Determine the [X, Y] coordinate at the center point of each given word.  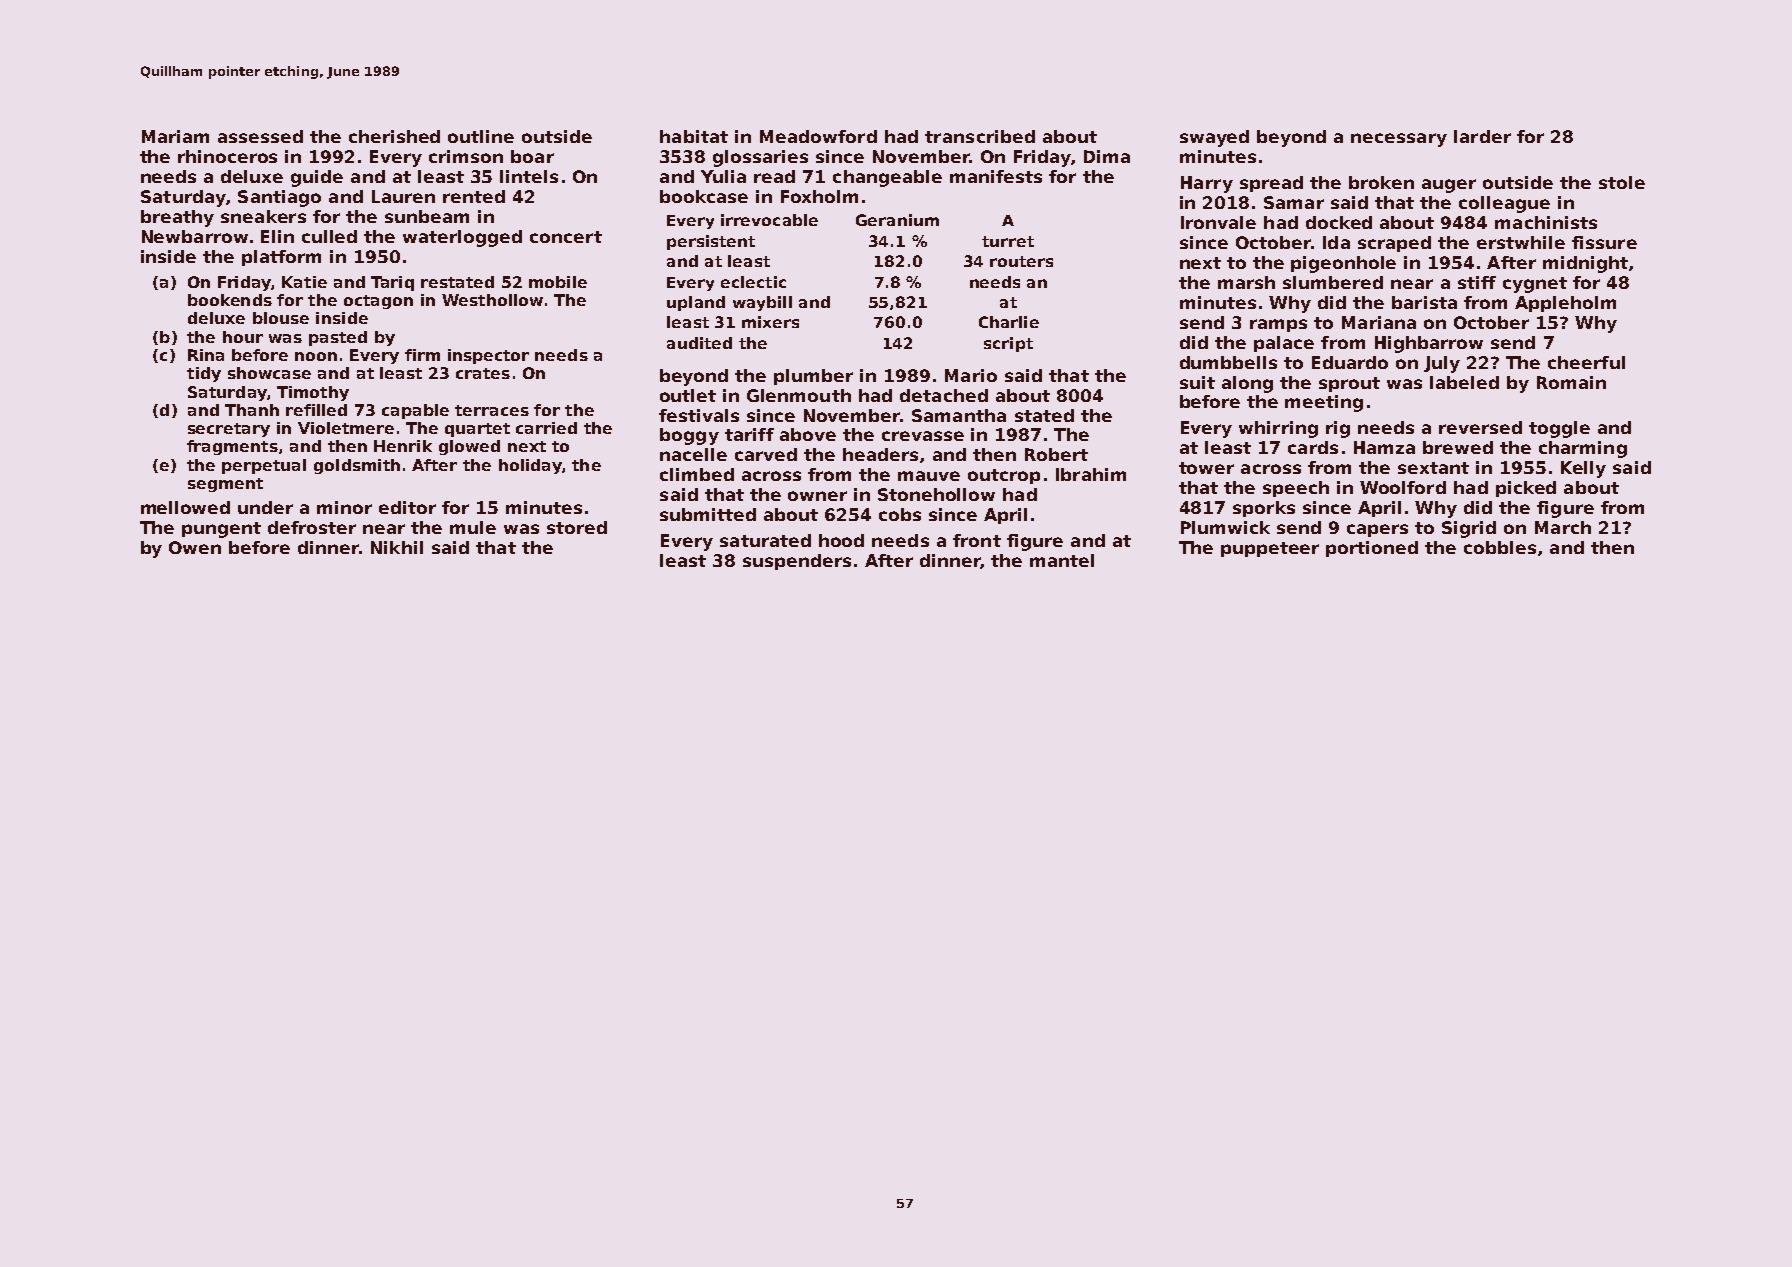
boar [532, 156]
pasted [338, 338]
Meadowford [818, 136]
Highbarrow [1429, 344]
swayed [1214, 138]
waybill [762, 303]
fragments [232, 447]
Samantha [959, 415]
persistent [711, 242]
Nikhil [397, 547]
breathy [177, 218]
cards [1313, 447]
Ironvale [1218, 222]
